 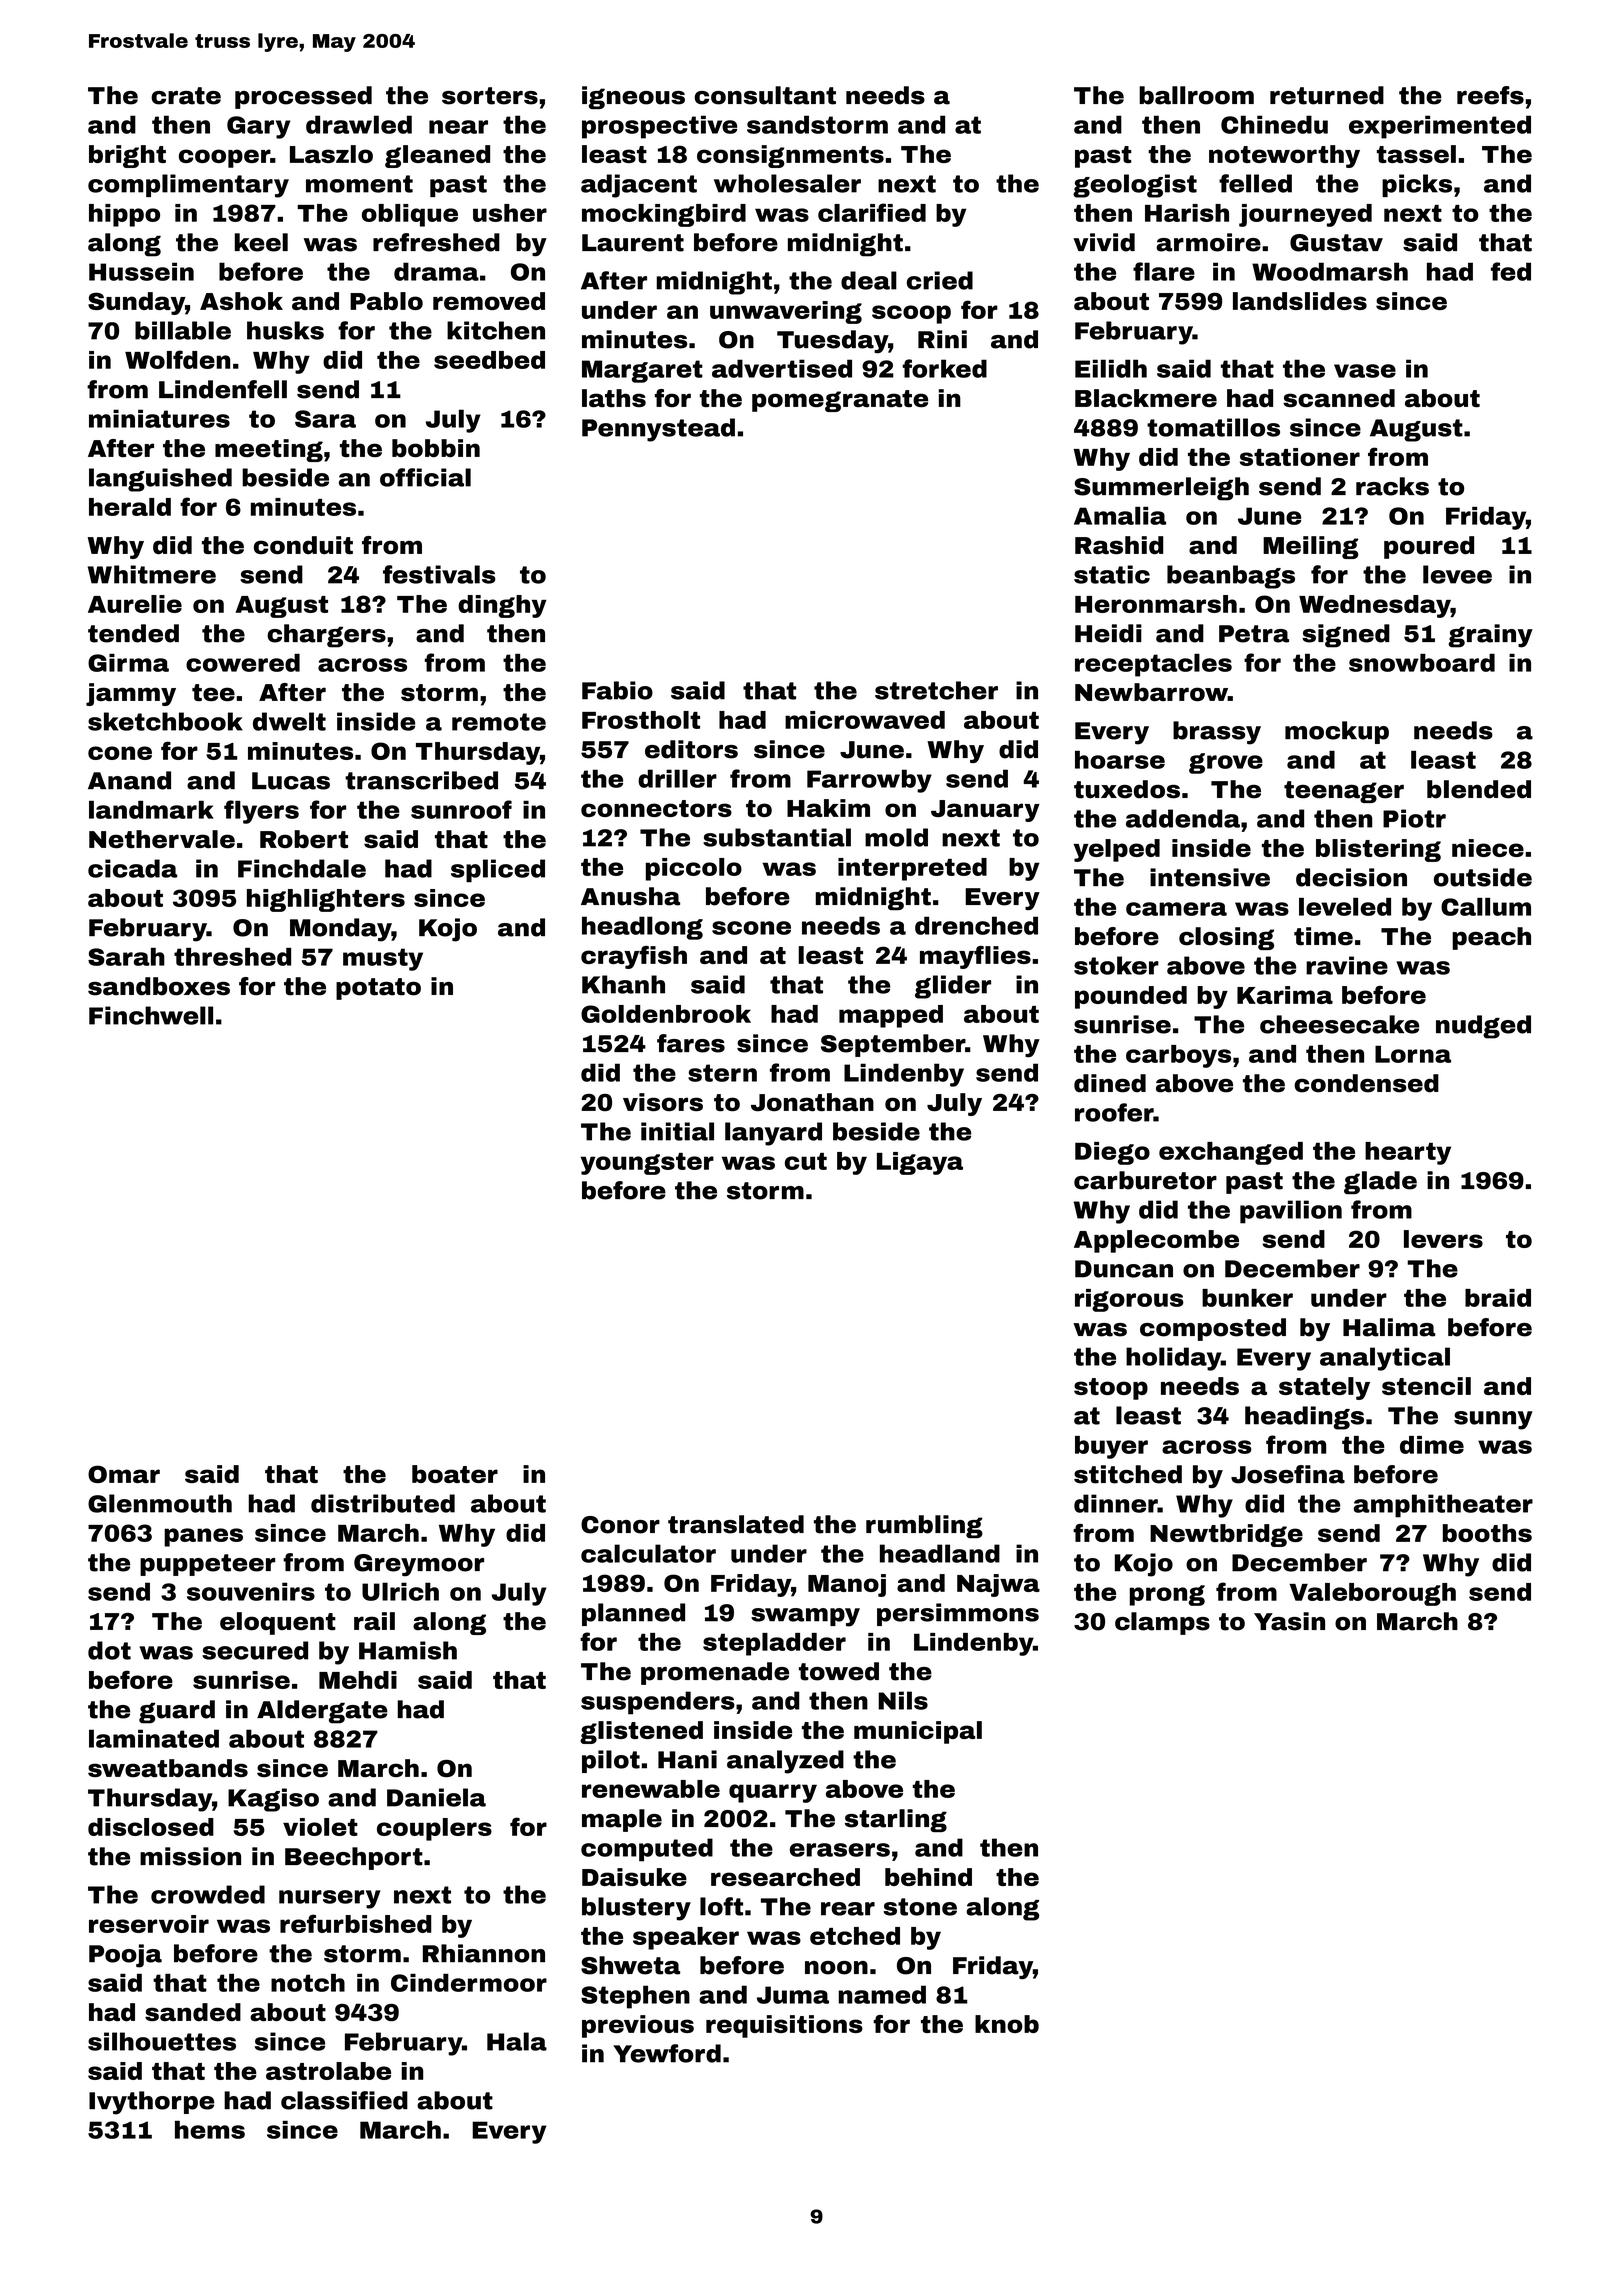 I want to click on hems, so click(x=210, y=2130).
